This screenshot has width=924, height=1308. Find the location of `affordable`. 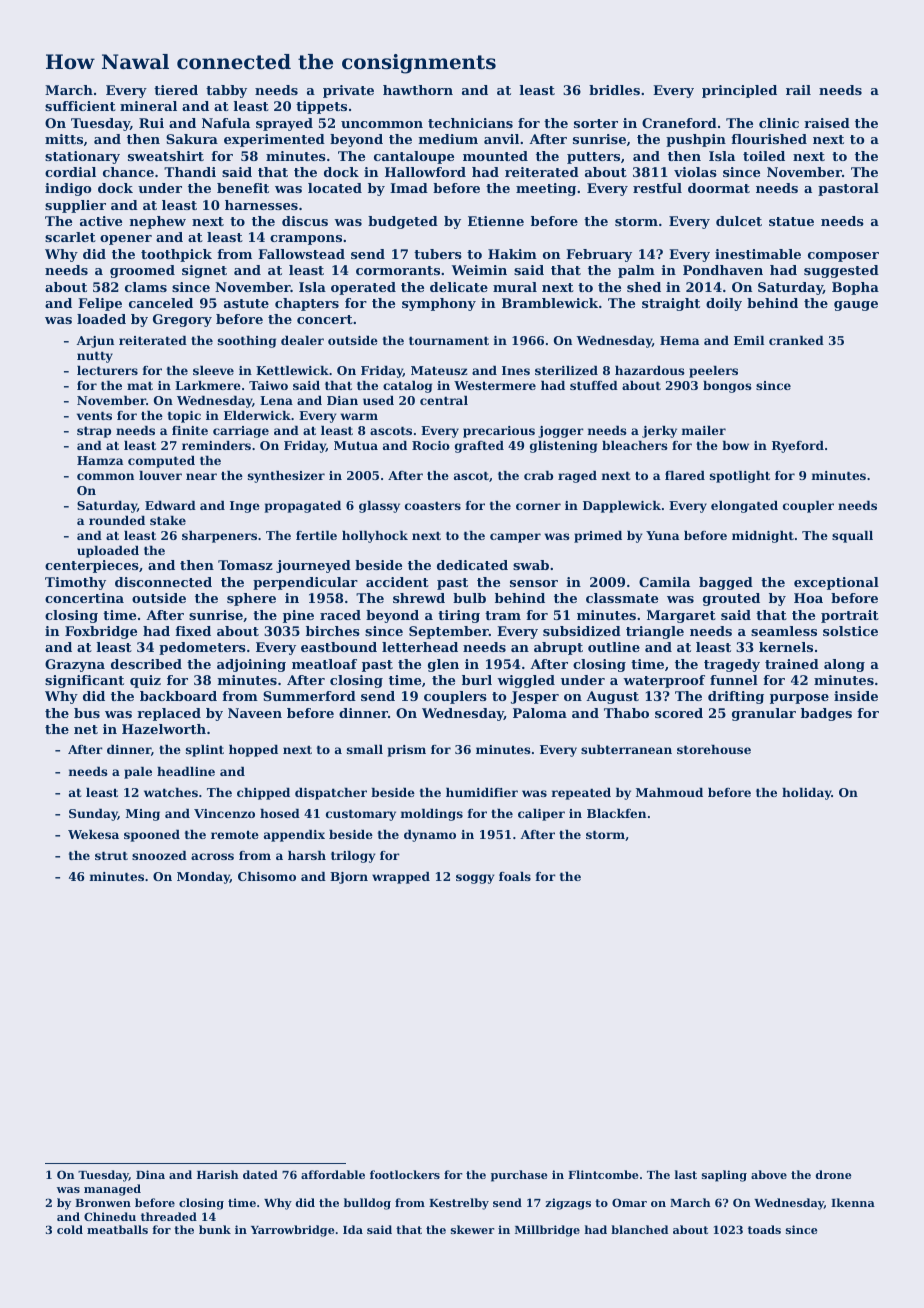

affordable is located at coordinates (333, 1174).
